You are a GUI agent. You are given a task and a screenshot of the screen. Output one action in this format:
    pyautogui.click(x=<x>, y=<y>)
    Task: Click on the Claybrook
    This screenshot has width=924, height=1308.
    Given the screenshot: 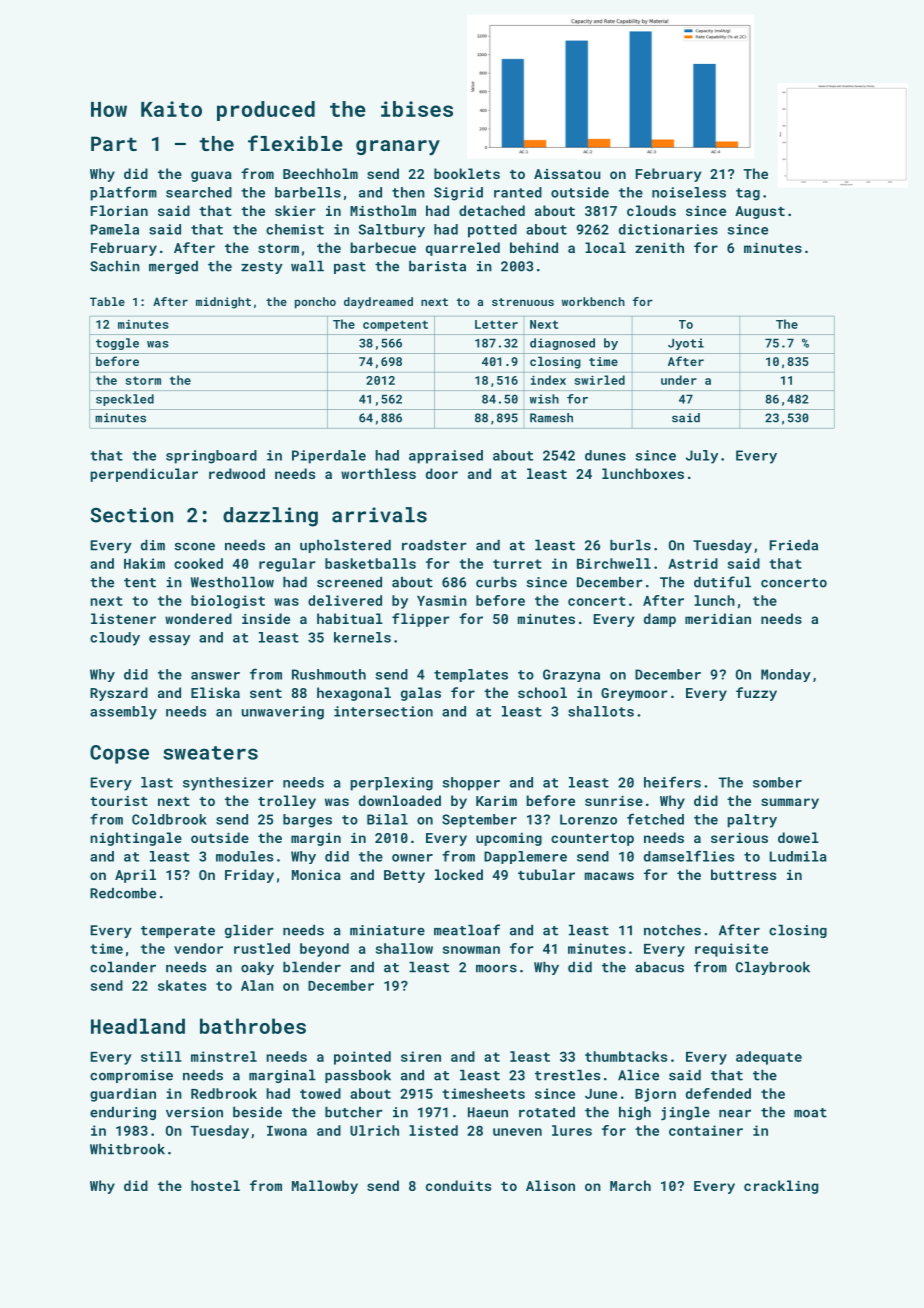 What is the action you would take?
    pyautogui.click(x=773, y=968)
